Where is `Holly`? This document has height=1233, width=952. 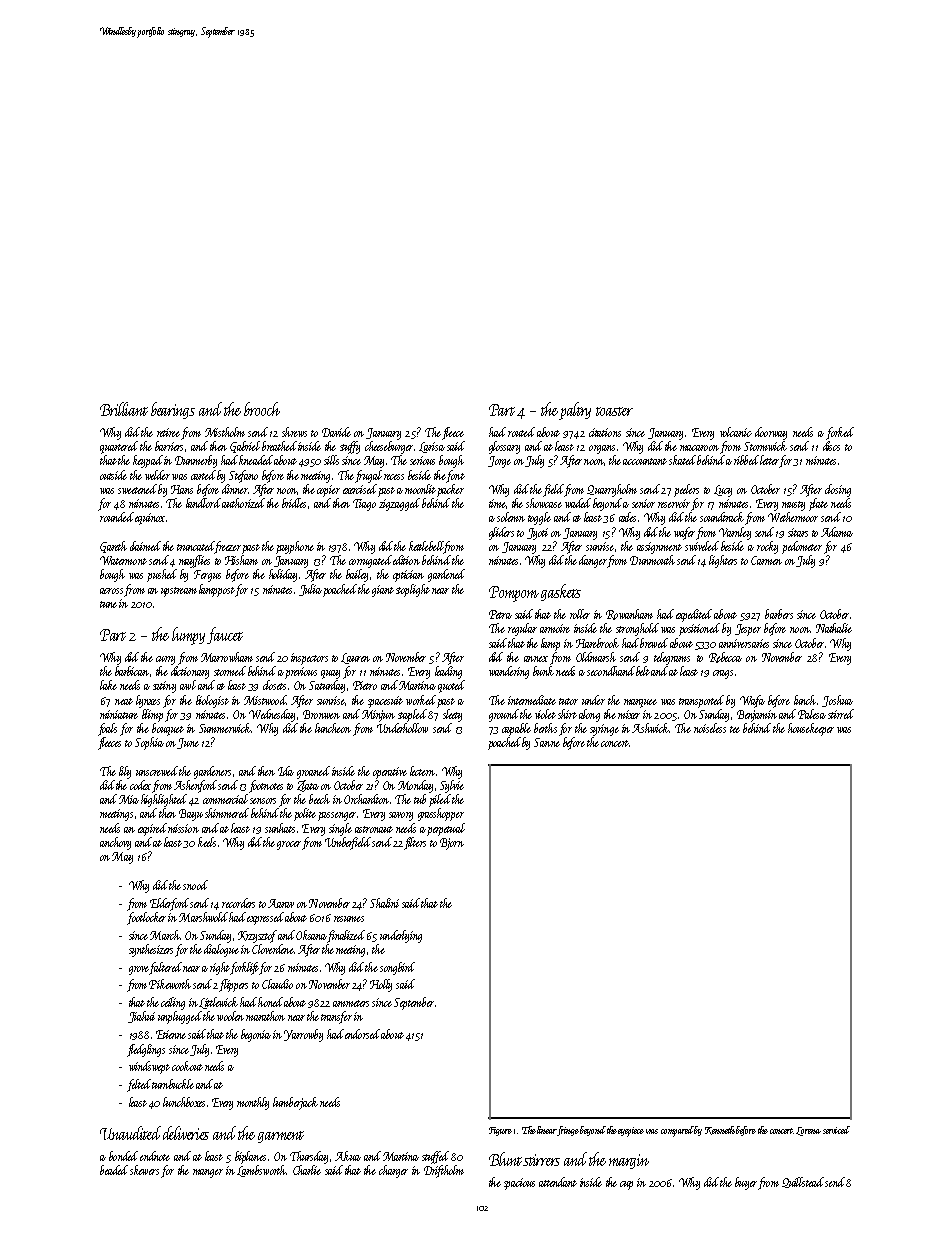 Holly is located at coordinates (381, 985).
